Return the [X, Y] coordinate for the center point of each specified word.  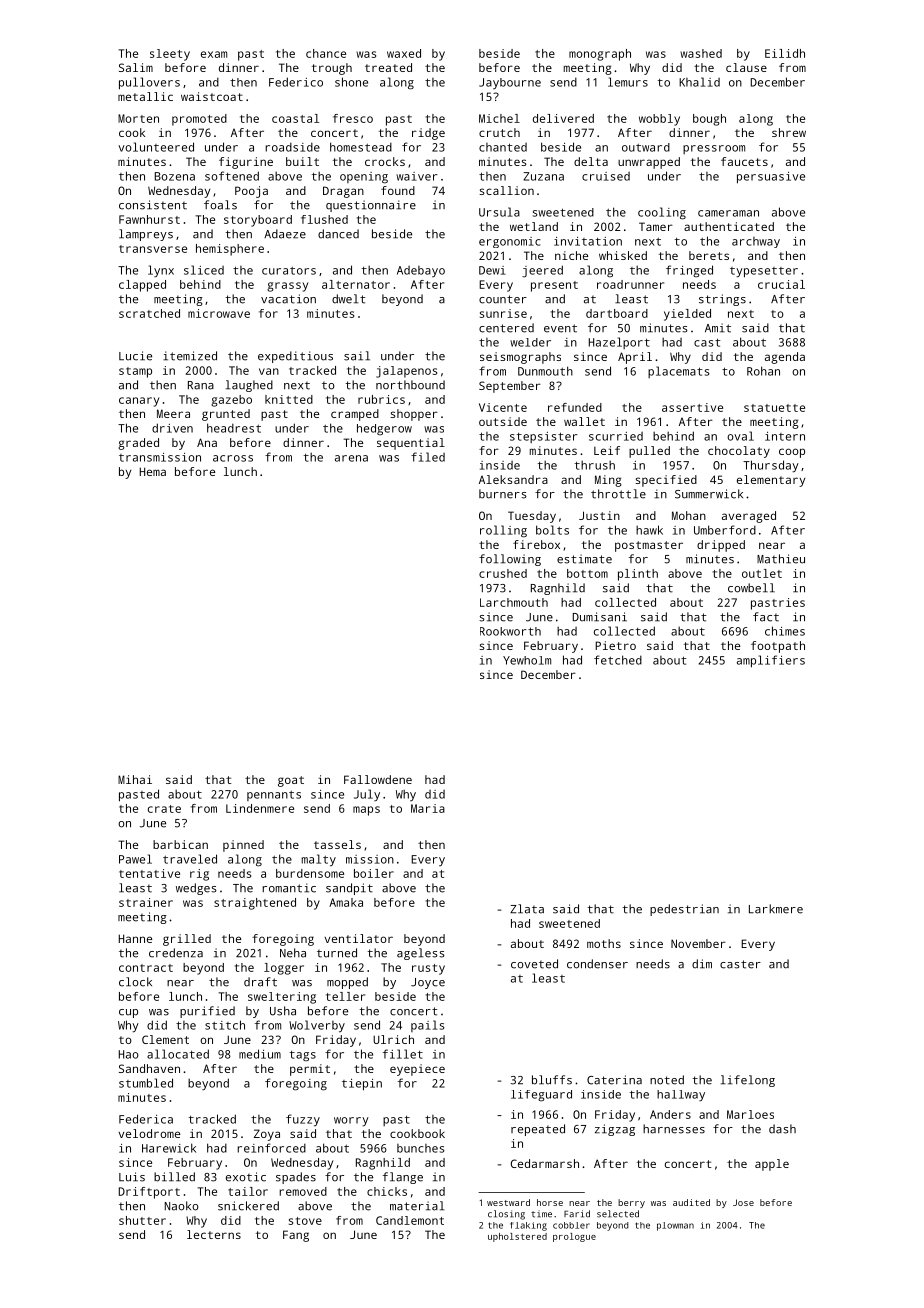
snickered [248, 1206]
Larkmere [776, 909]
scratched [149, 313]
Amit [718, 328]
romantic [289, 888]
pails [428, 1026]
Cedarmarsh [545, 1163]
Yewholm [527, 660]
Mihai [135, 779]
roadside [292, 147]
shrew [789, 132]
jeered [542, 271]
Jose [743, 1202]
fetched [618, 660]
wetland [534, 226]
